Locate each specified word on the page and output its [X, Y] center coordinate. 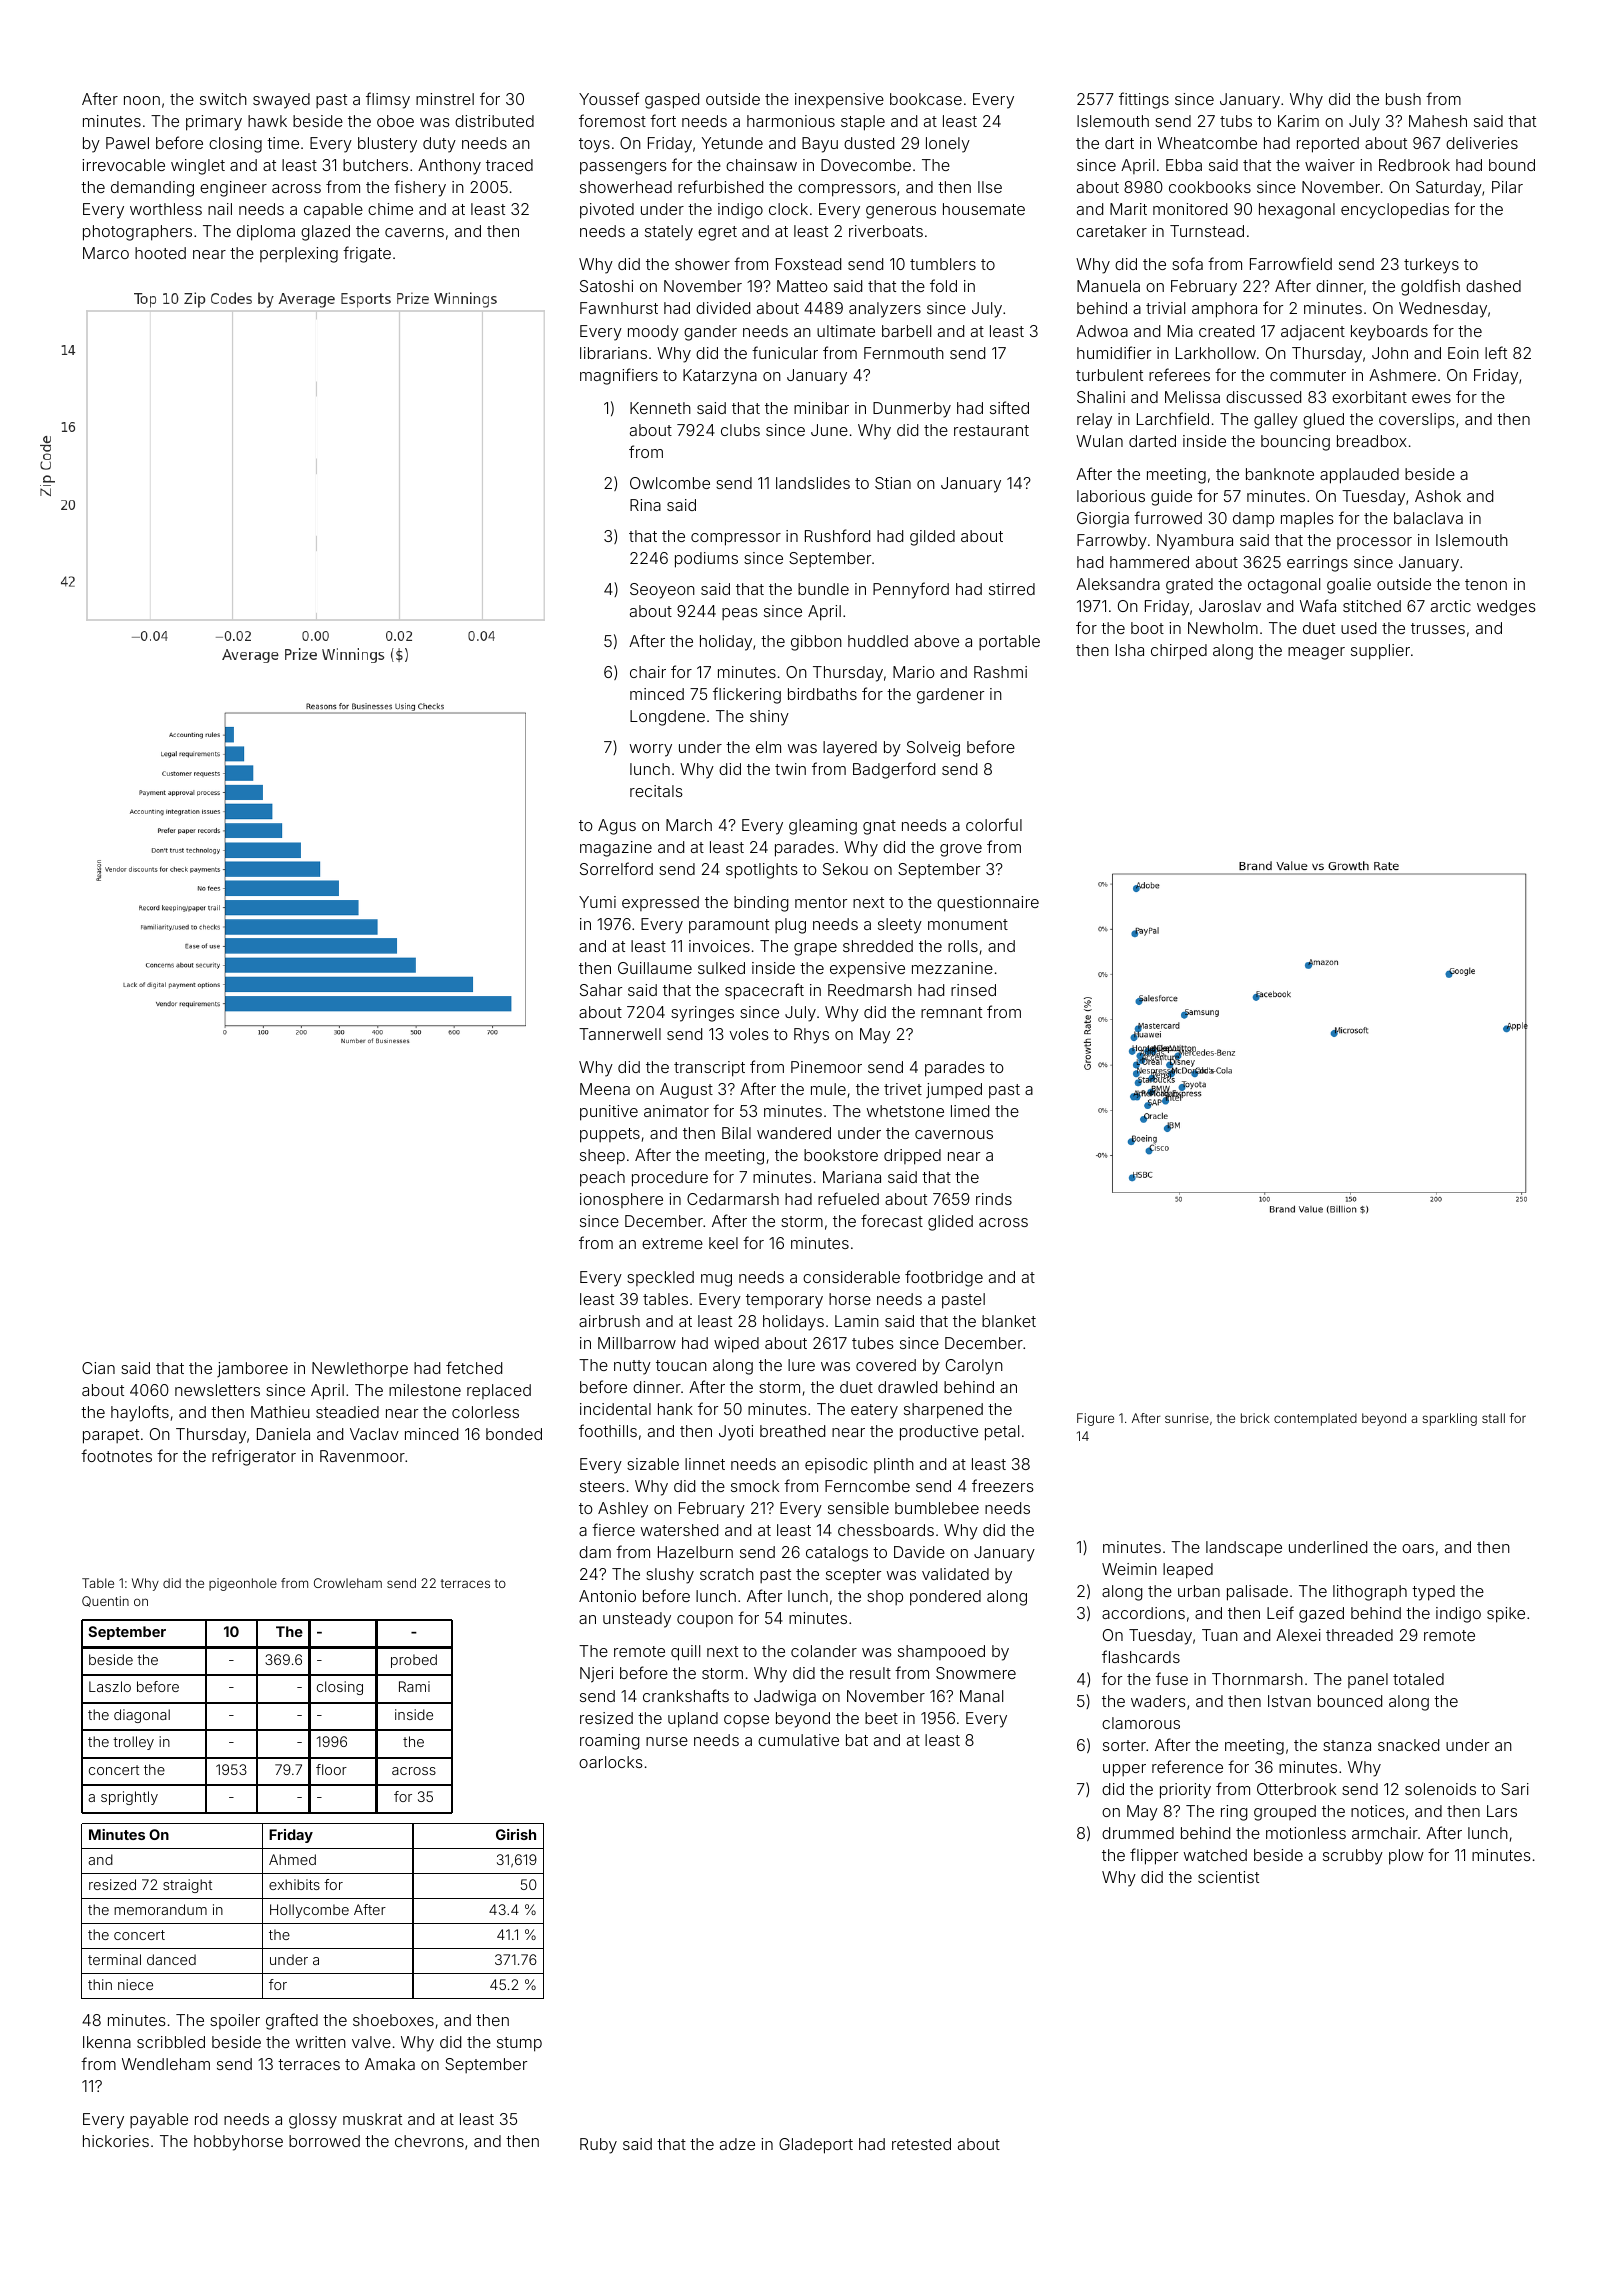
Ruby [598, 2146]
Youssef [609, 98]
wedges [1506, 608]
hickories [116, 2141]
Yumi [597, 902]
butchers [375, 165]
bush [1403, 99]
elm [768, 747]
